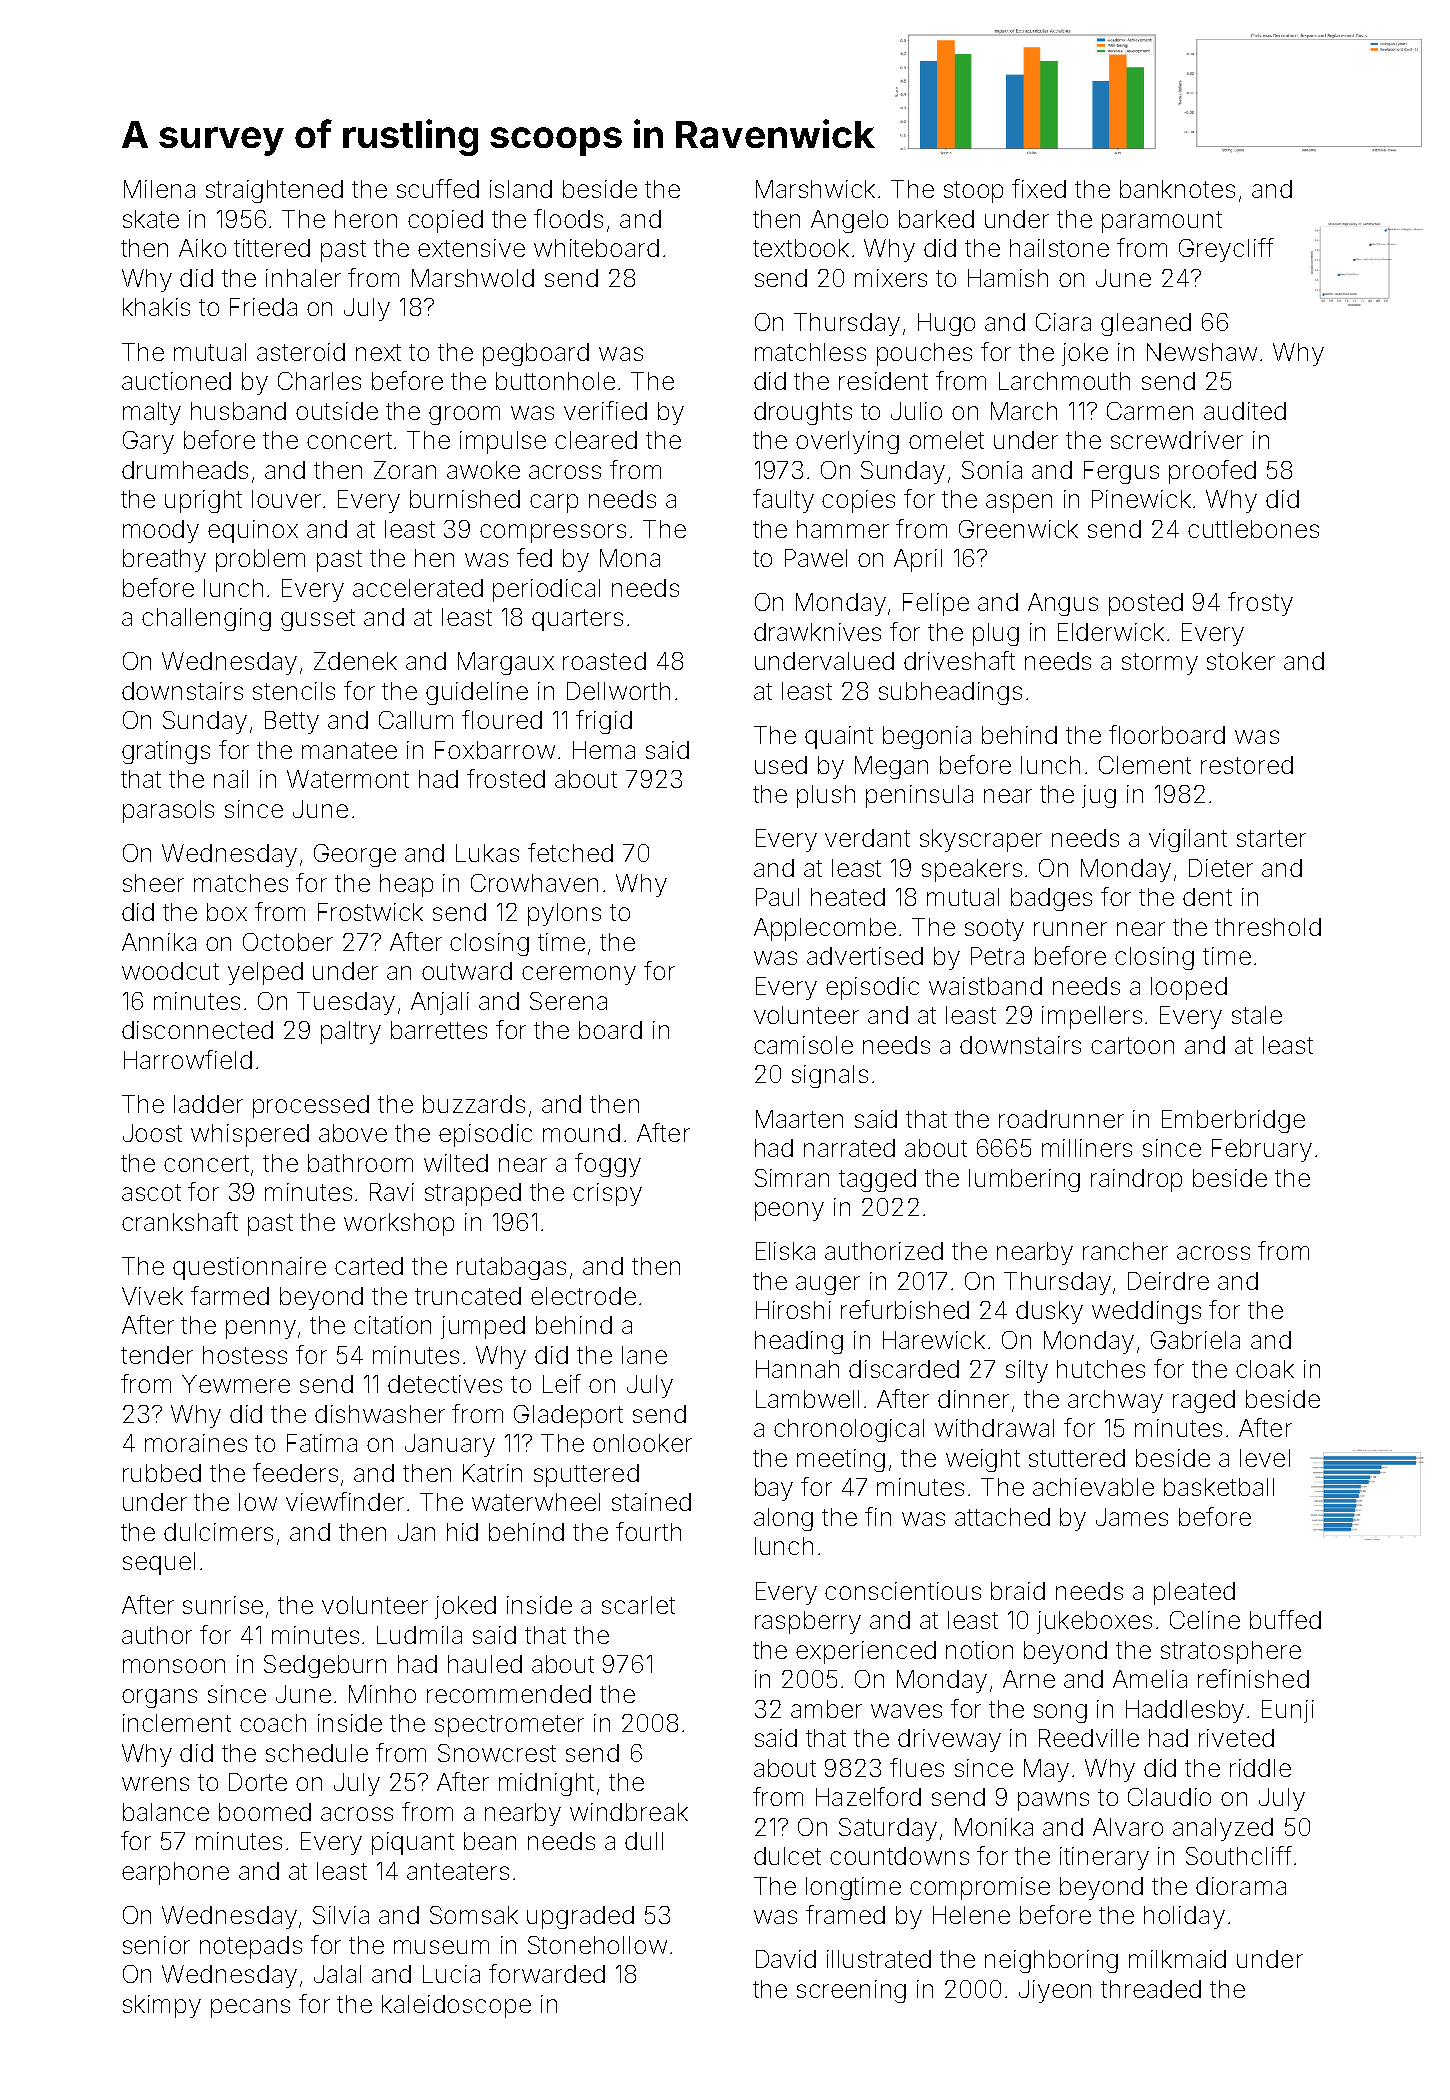  Describe the element at coordinates (456, 2006) in the image. I see `kaleidoscope` at that location.
